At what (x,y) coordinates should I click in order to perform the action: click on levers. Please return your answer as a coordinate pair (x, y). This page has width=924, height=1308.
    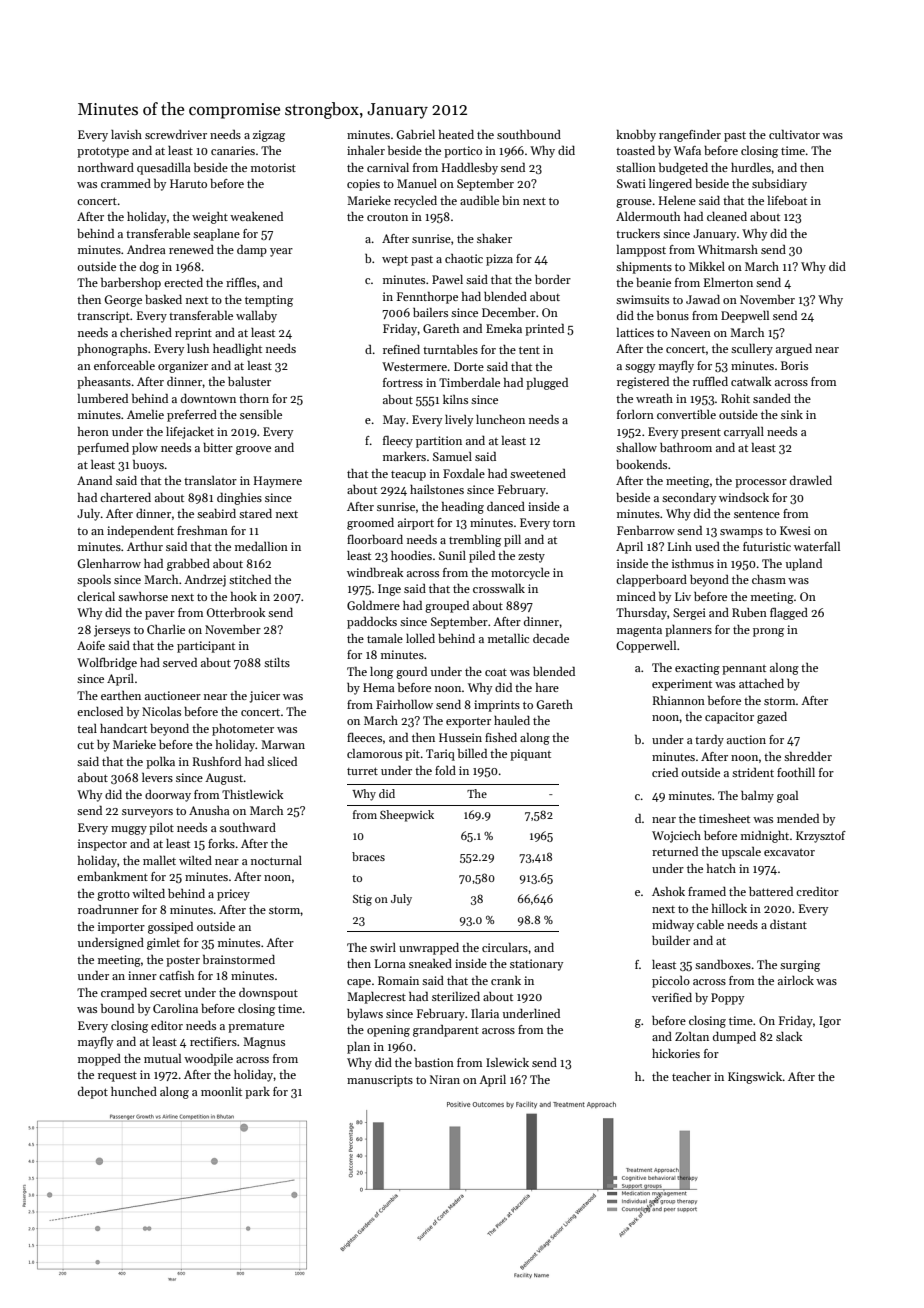
    Looking at the image, I should click on (157, 777).
